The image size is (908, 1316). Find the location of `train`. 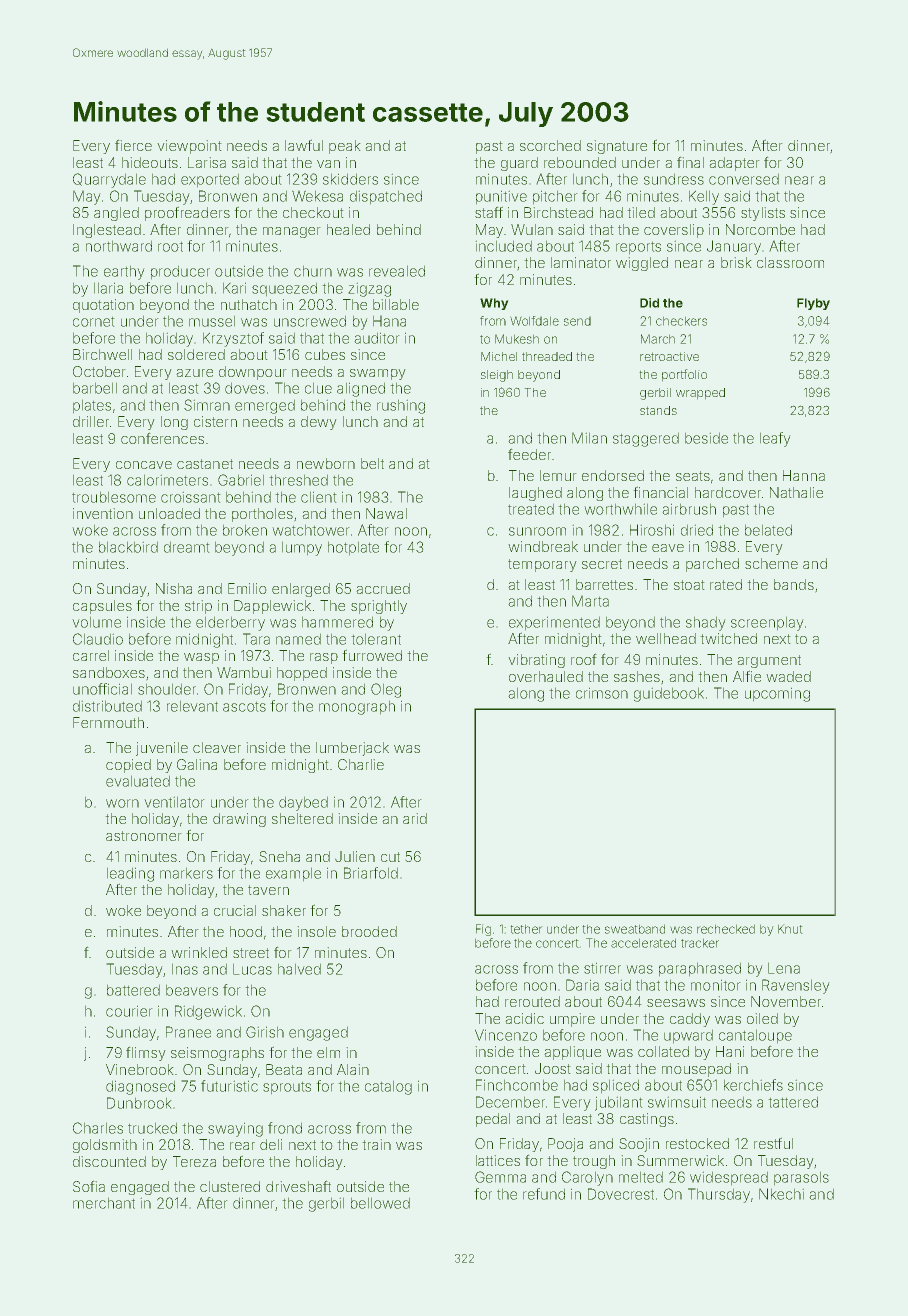

train is located at coordinates (376, 1144).
